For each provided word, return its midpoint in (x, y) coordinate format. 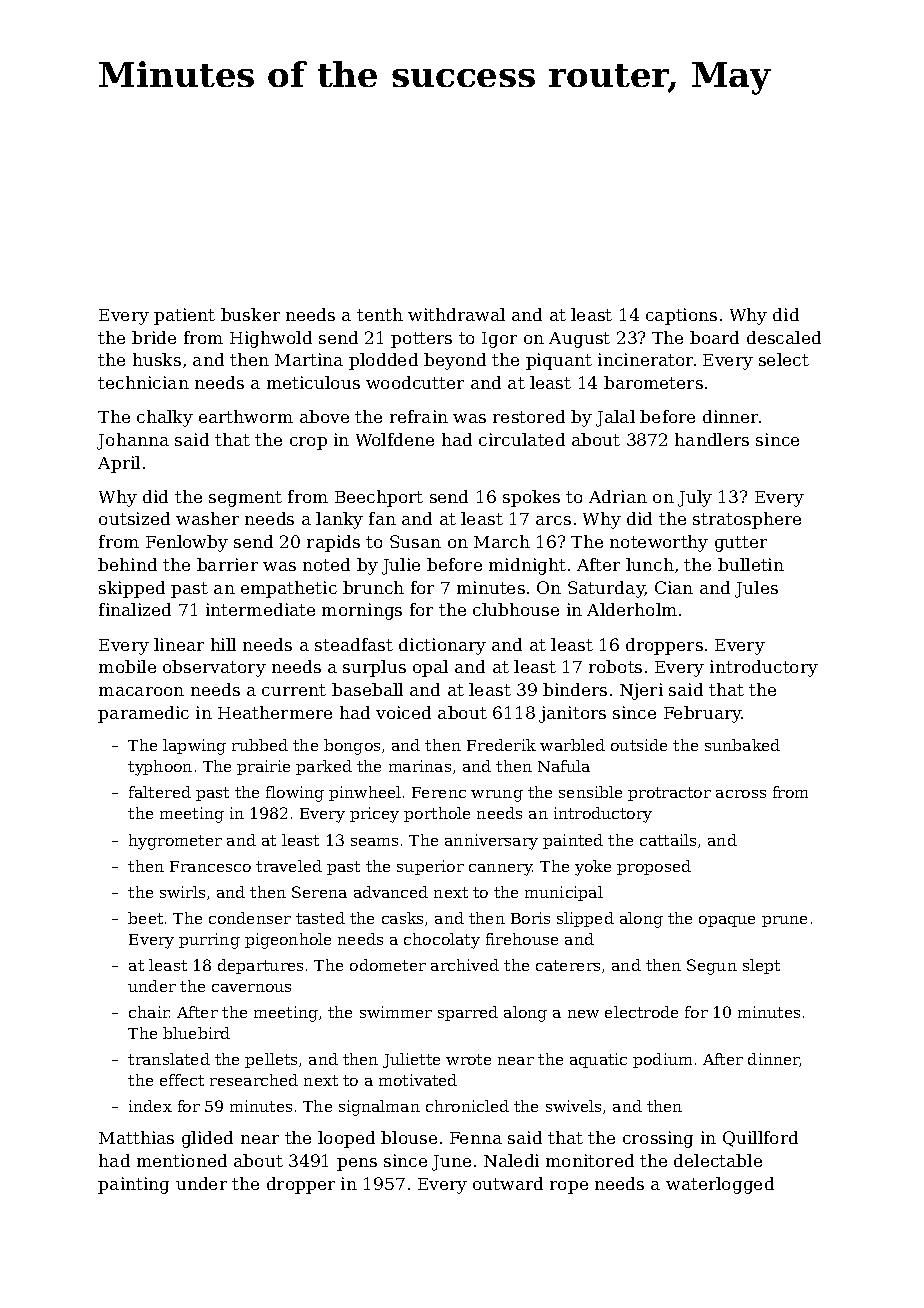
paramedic (143, 714)
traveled (289, 866)
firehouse (522, 939)
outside (639, 745)
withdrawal (456, 314)
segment (245, 499)
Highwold (271, 339)
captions (681, 316)
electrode (641, 1012)
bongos (352, 747)
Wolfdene (395, 439)
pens (357, 1164)
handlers (712, 439)
